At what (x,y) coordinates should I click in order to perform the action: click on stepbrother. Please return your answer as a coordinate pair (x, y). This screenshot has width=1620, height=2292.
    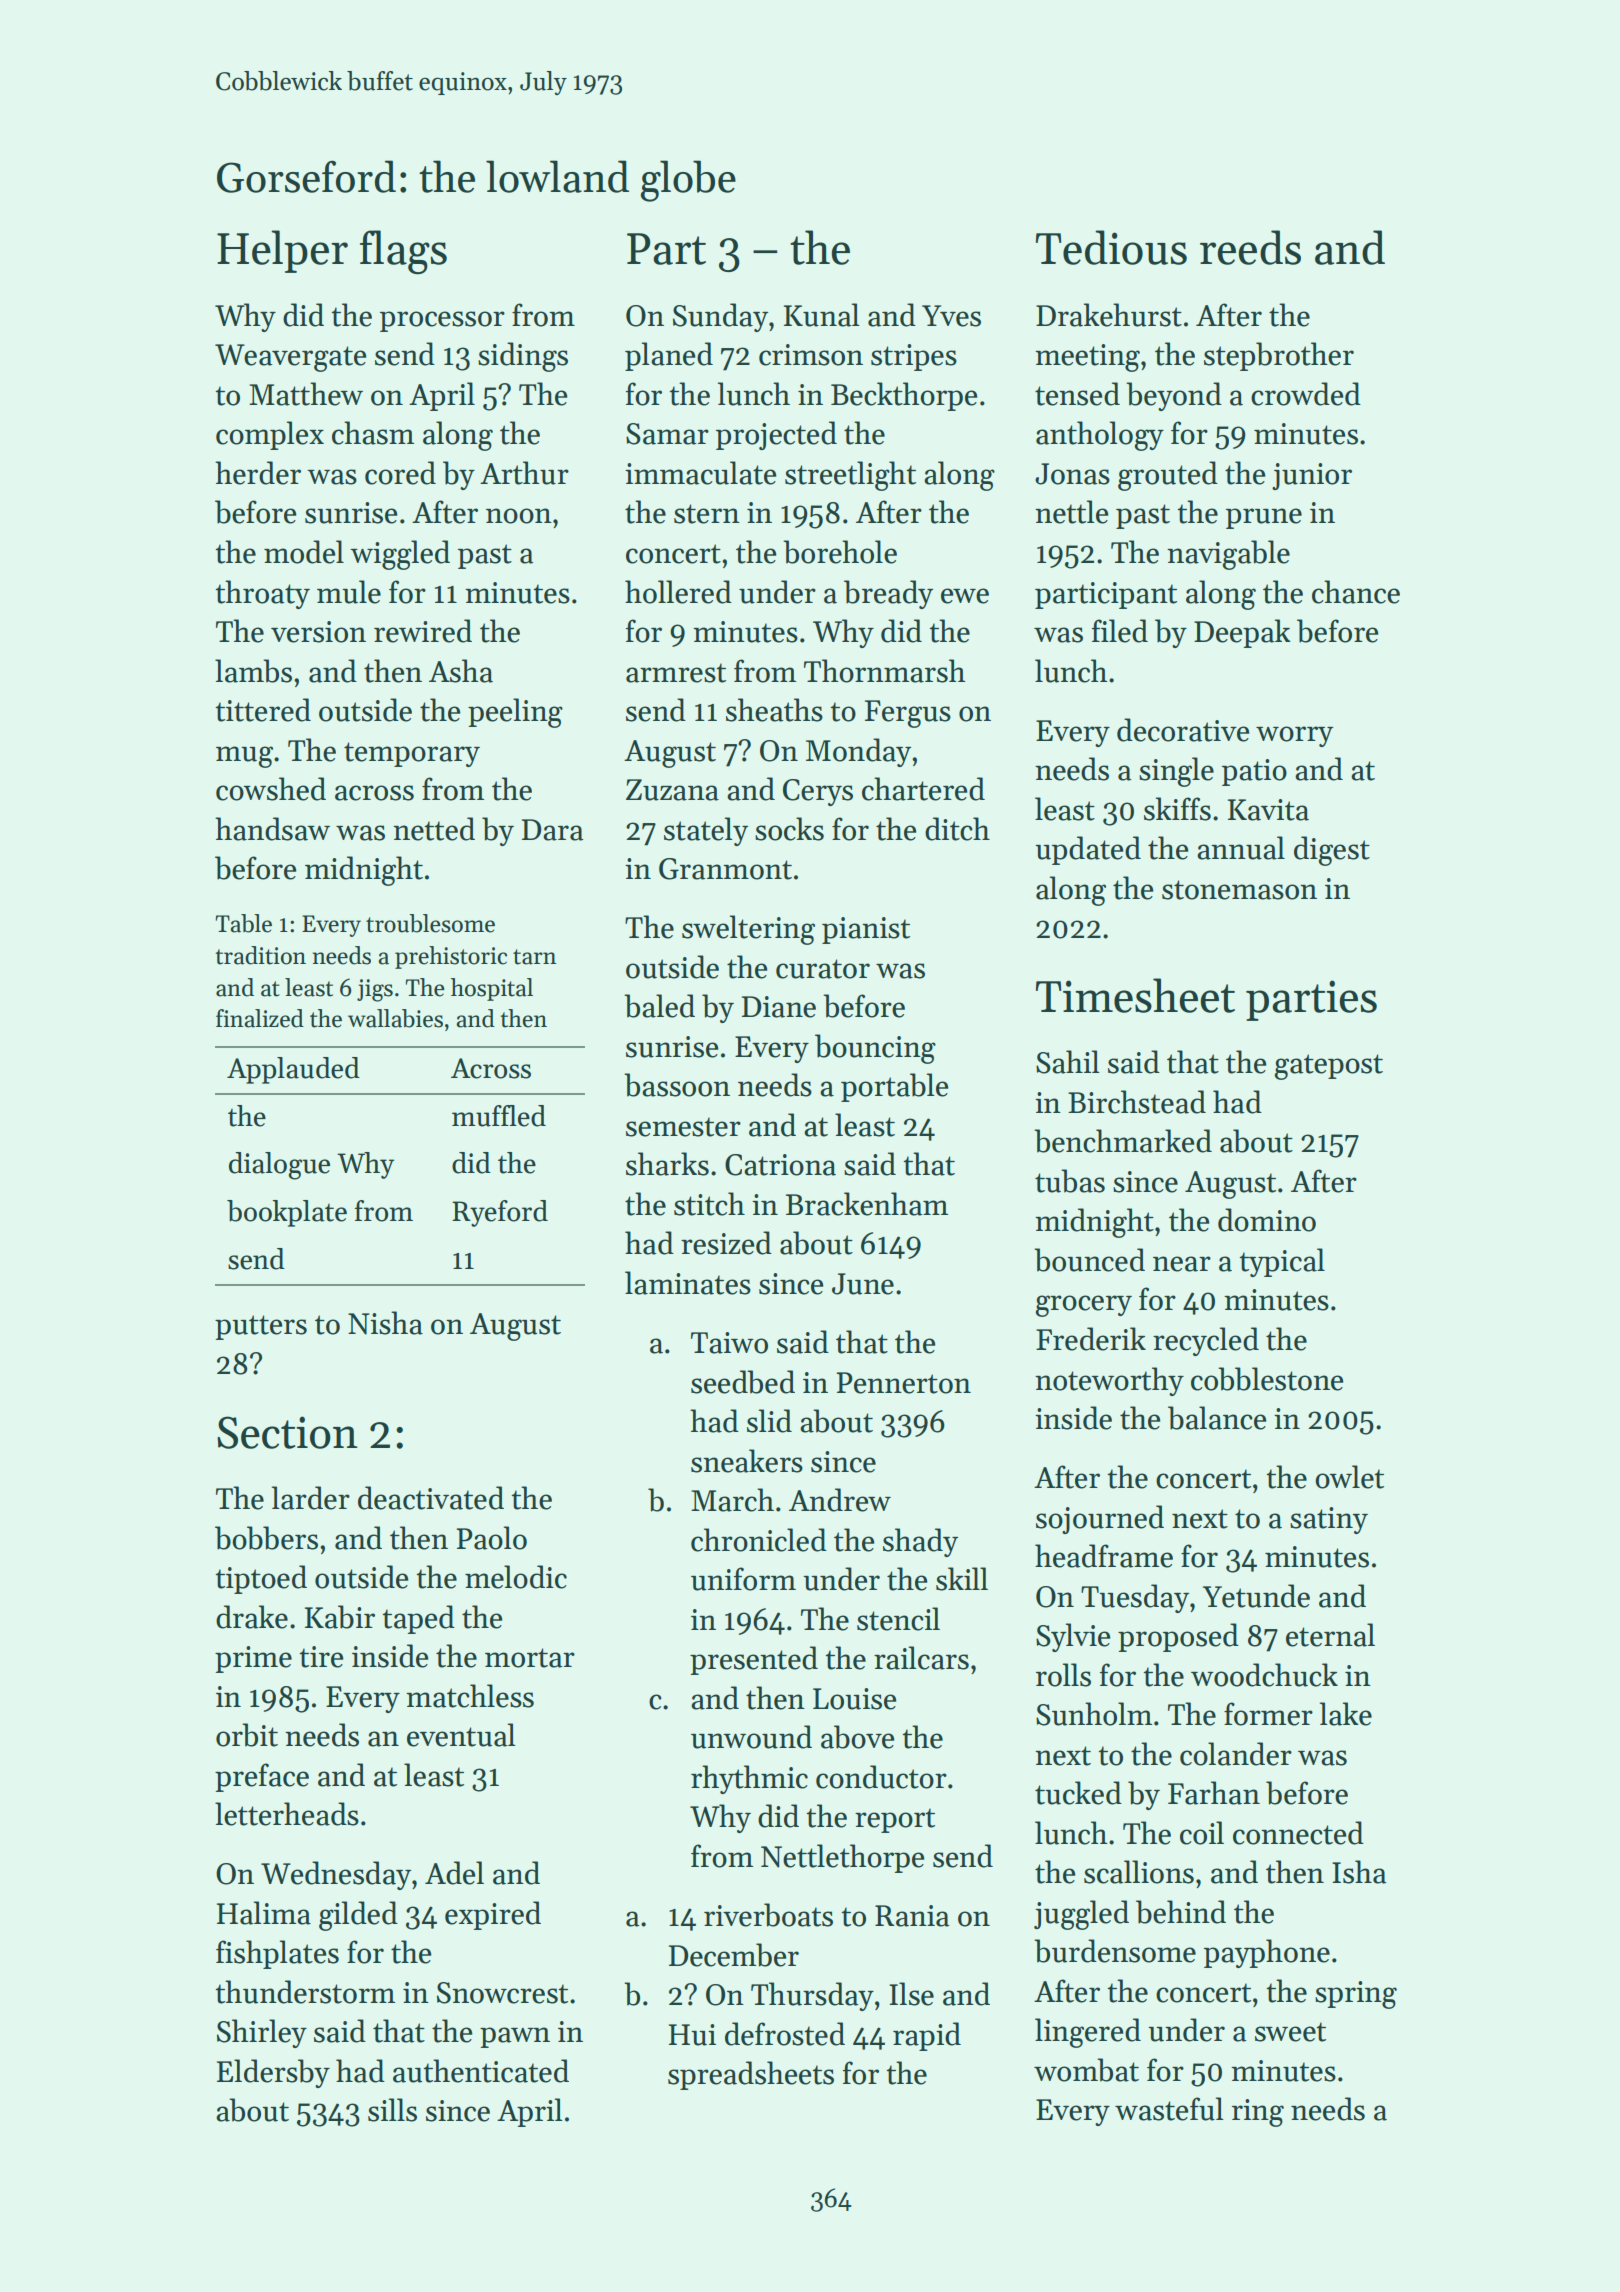
    Looking at the image, I should click on (1279, 356).
